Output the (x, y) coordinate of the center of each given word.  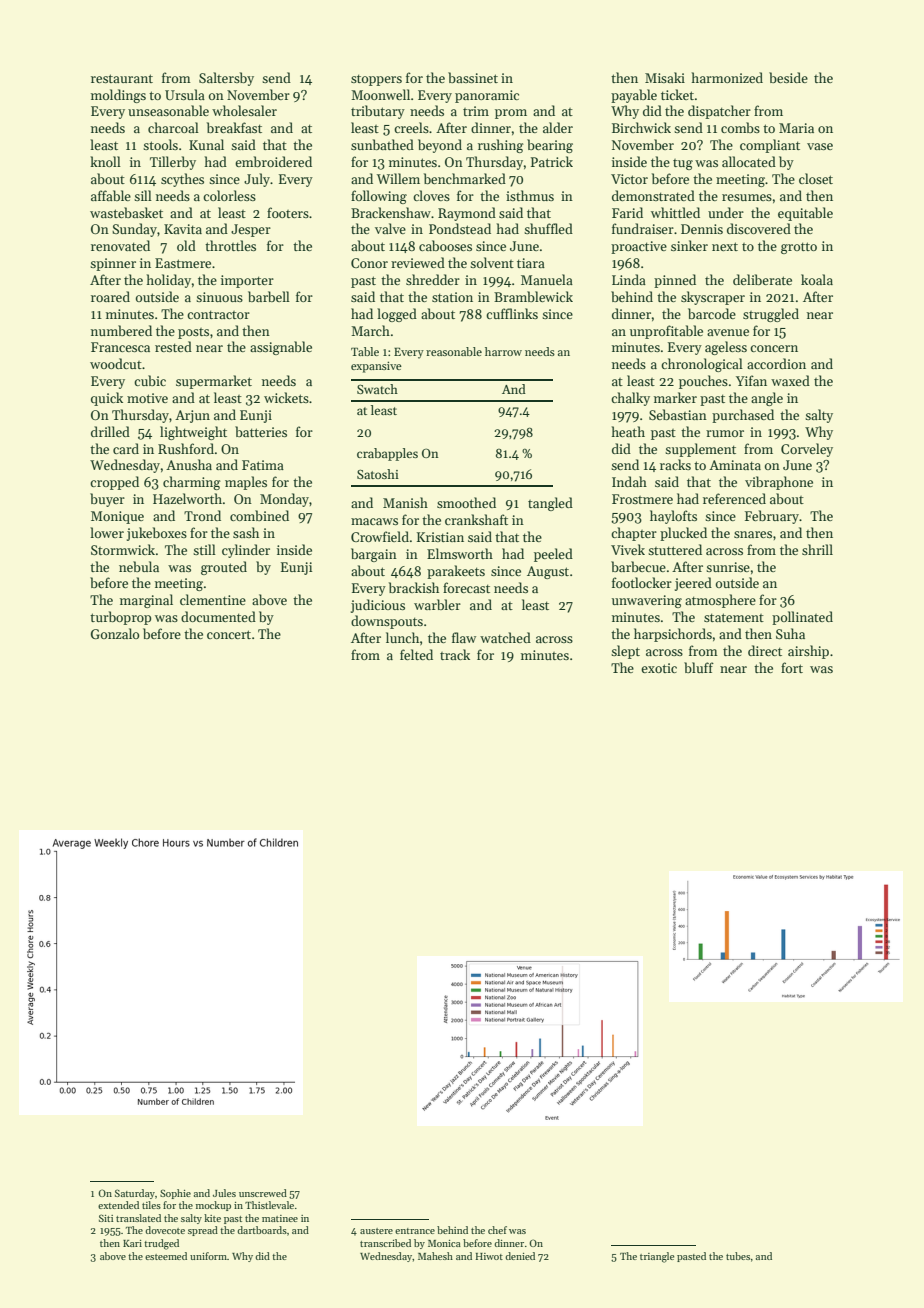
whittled (675, 212)
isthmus (530, 195)
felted (416, 654)
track (455, 654)
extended (118, 1205)
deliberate (762, 279)
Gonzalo (115, 633)
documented (218, 616)
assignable (281, 348)
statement (734, 617)
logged (397, 315)
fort (792, 667)
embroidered (273, 161)
